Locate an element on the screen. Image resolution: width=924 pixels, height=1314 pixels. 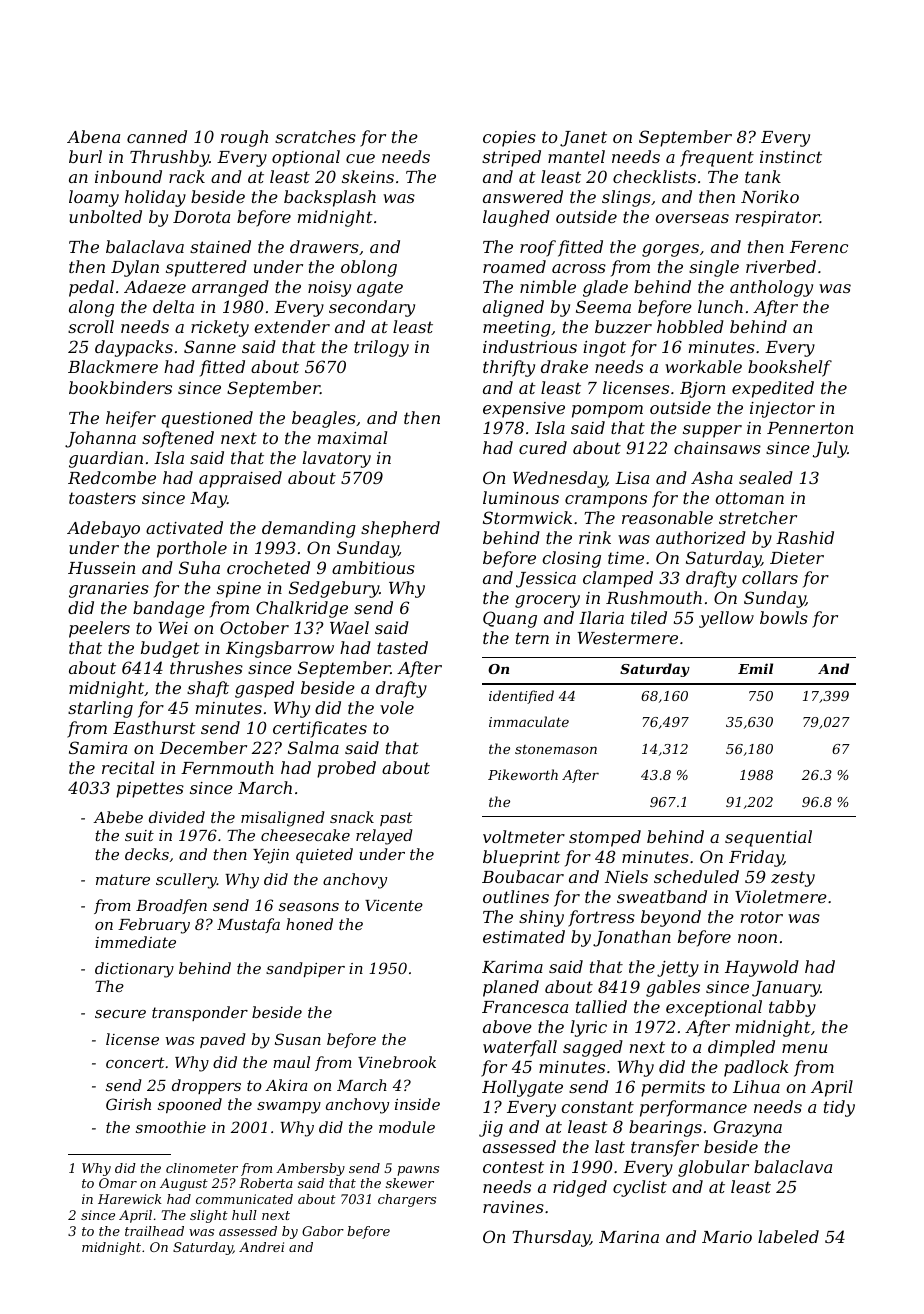
canned is located at coordinates (157, 136).
